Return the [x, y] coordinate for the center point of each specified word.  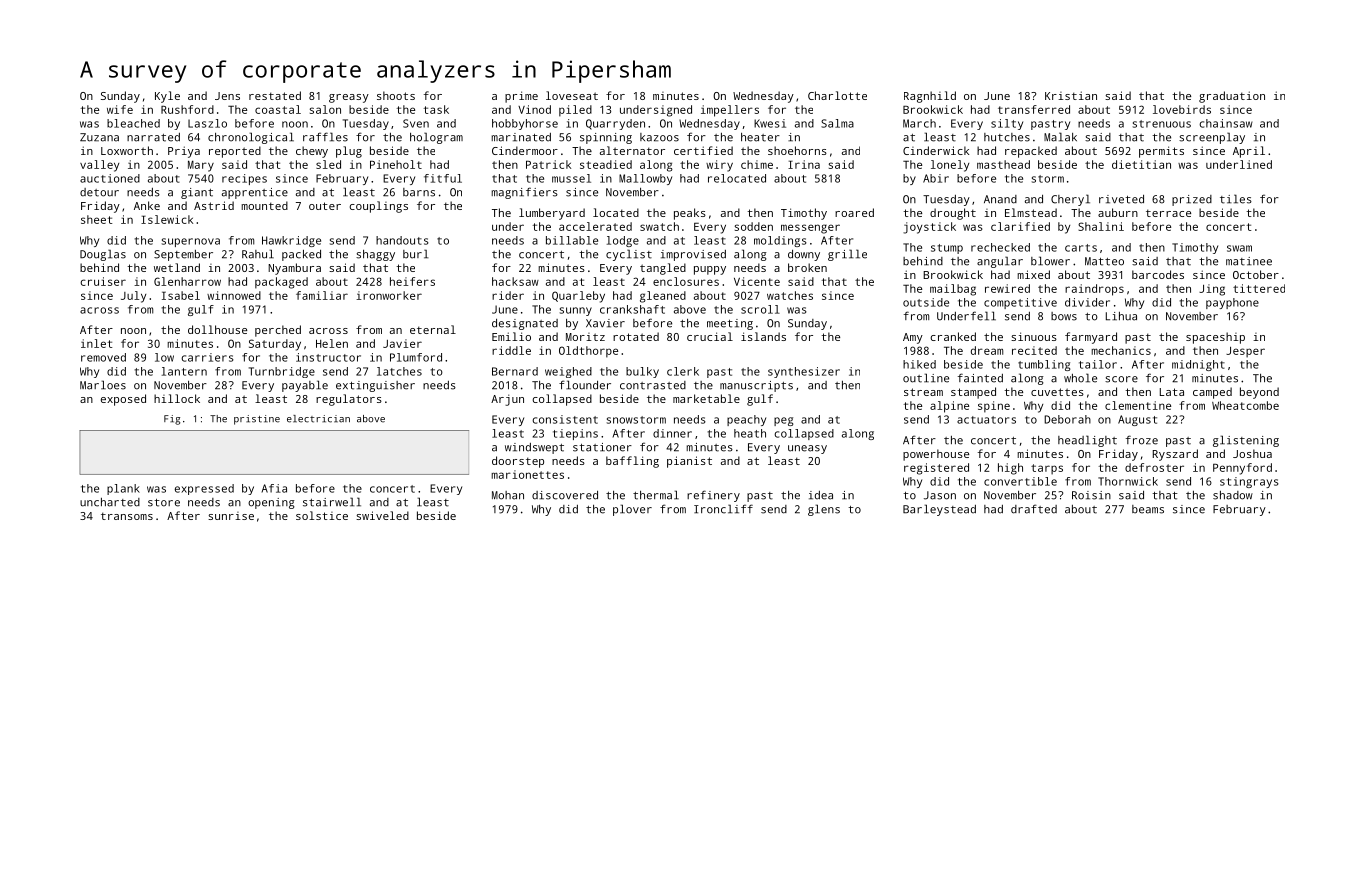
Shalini [1101, 226]
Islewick [167, 219]
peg [783, 421]
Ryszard [1175, 455]
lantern [184, 371]
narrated [153, 137]
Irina [804, 164]
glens [824, 510]
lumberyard [552, 214]
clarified [1020, 226]
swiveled [382, 515]
